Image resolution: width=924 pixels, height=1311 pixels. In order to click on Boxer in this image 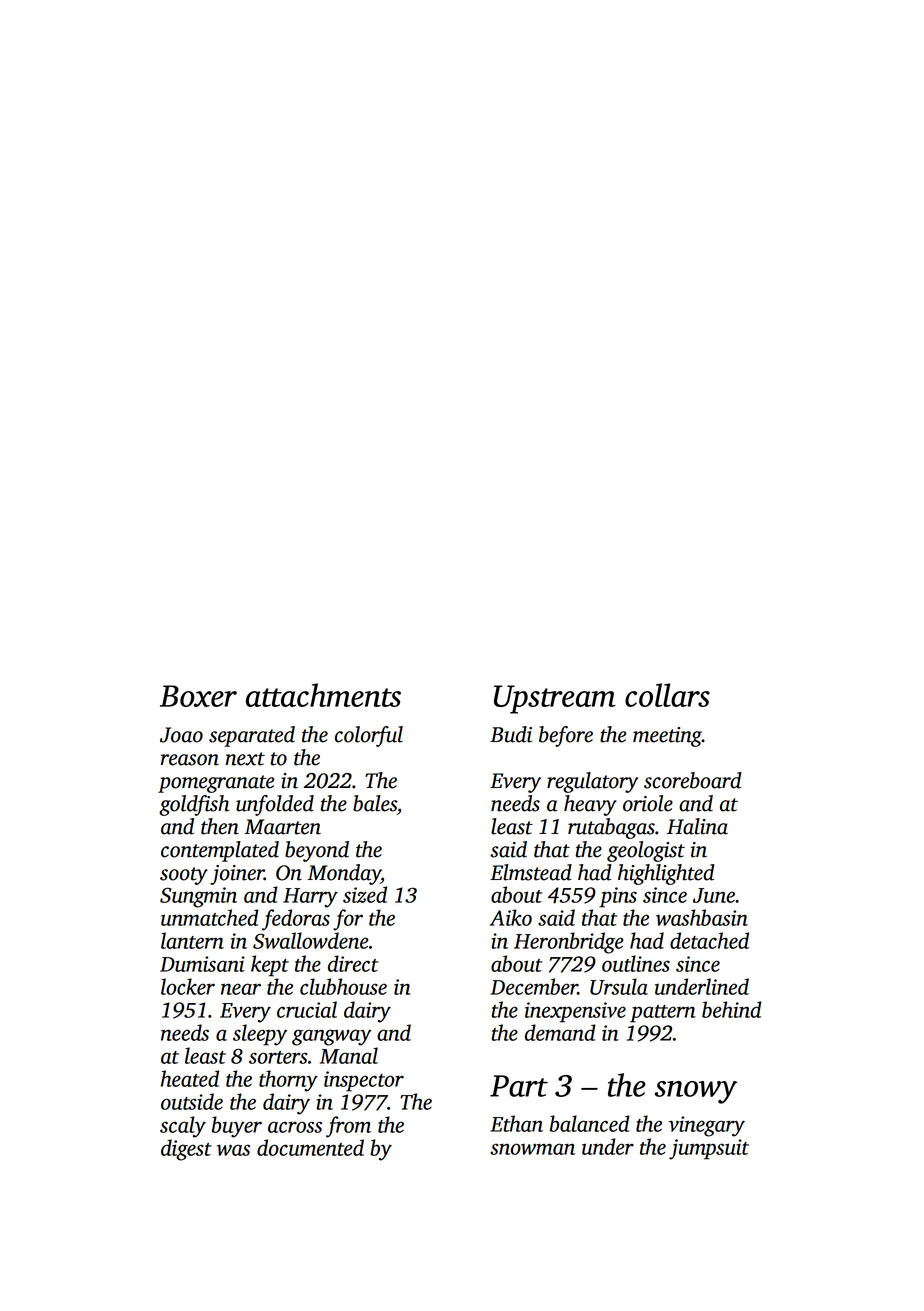, I will do `click(198, 696)`.
